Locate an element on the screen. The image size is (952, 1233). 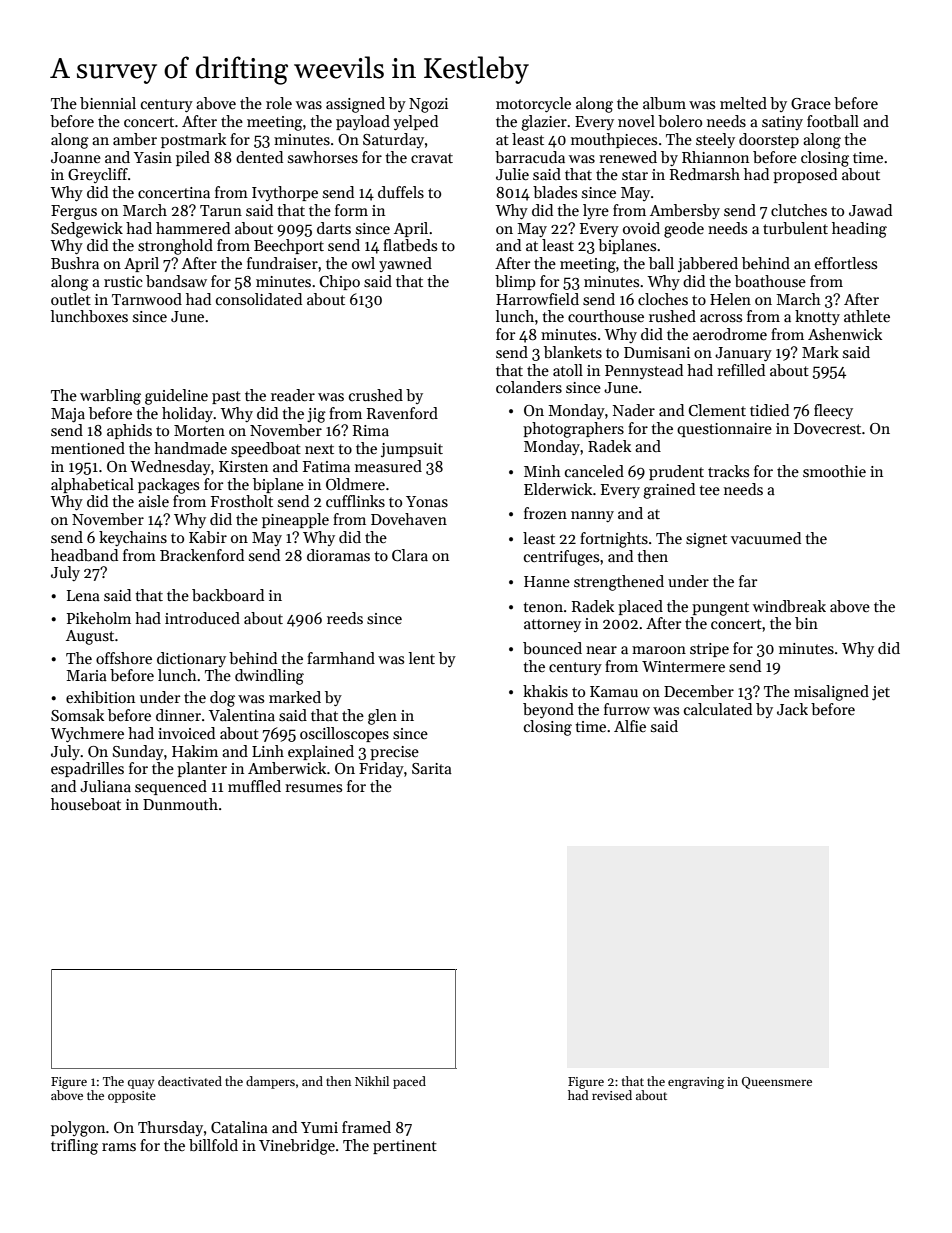
Harrowfield is located at coordinates (537, 299).
